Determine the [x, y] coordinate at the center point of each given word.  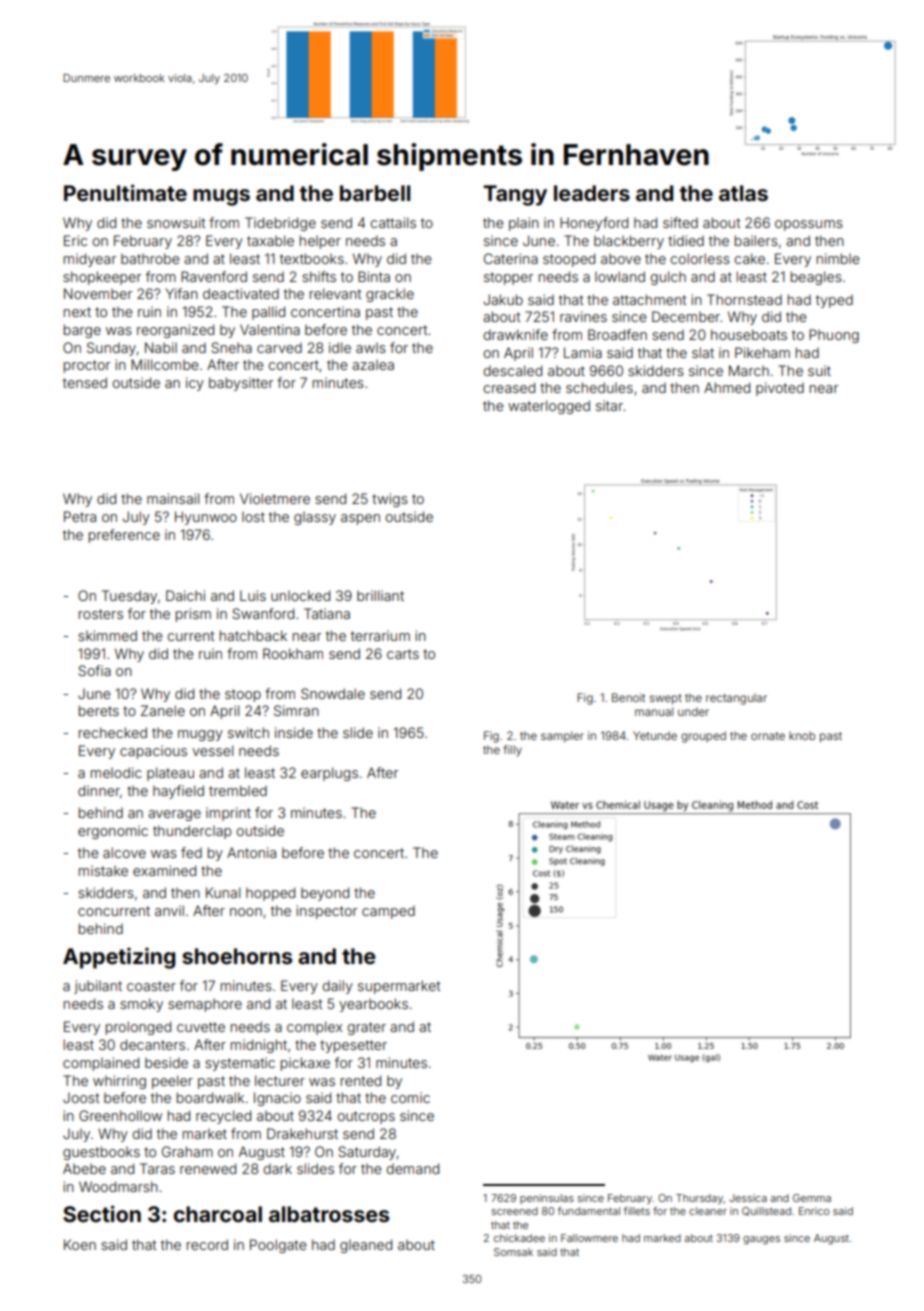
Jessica [748, 1198]
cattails [393, 222]
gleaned [366, 1246]
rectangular [736, 699]
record [207, 1244]
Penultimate [125, 192]
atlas [743, 193]
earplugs [329, 774]
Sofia [94, 670]
